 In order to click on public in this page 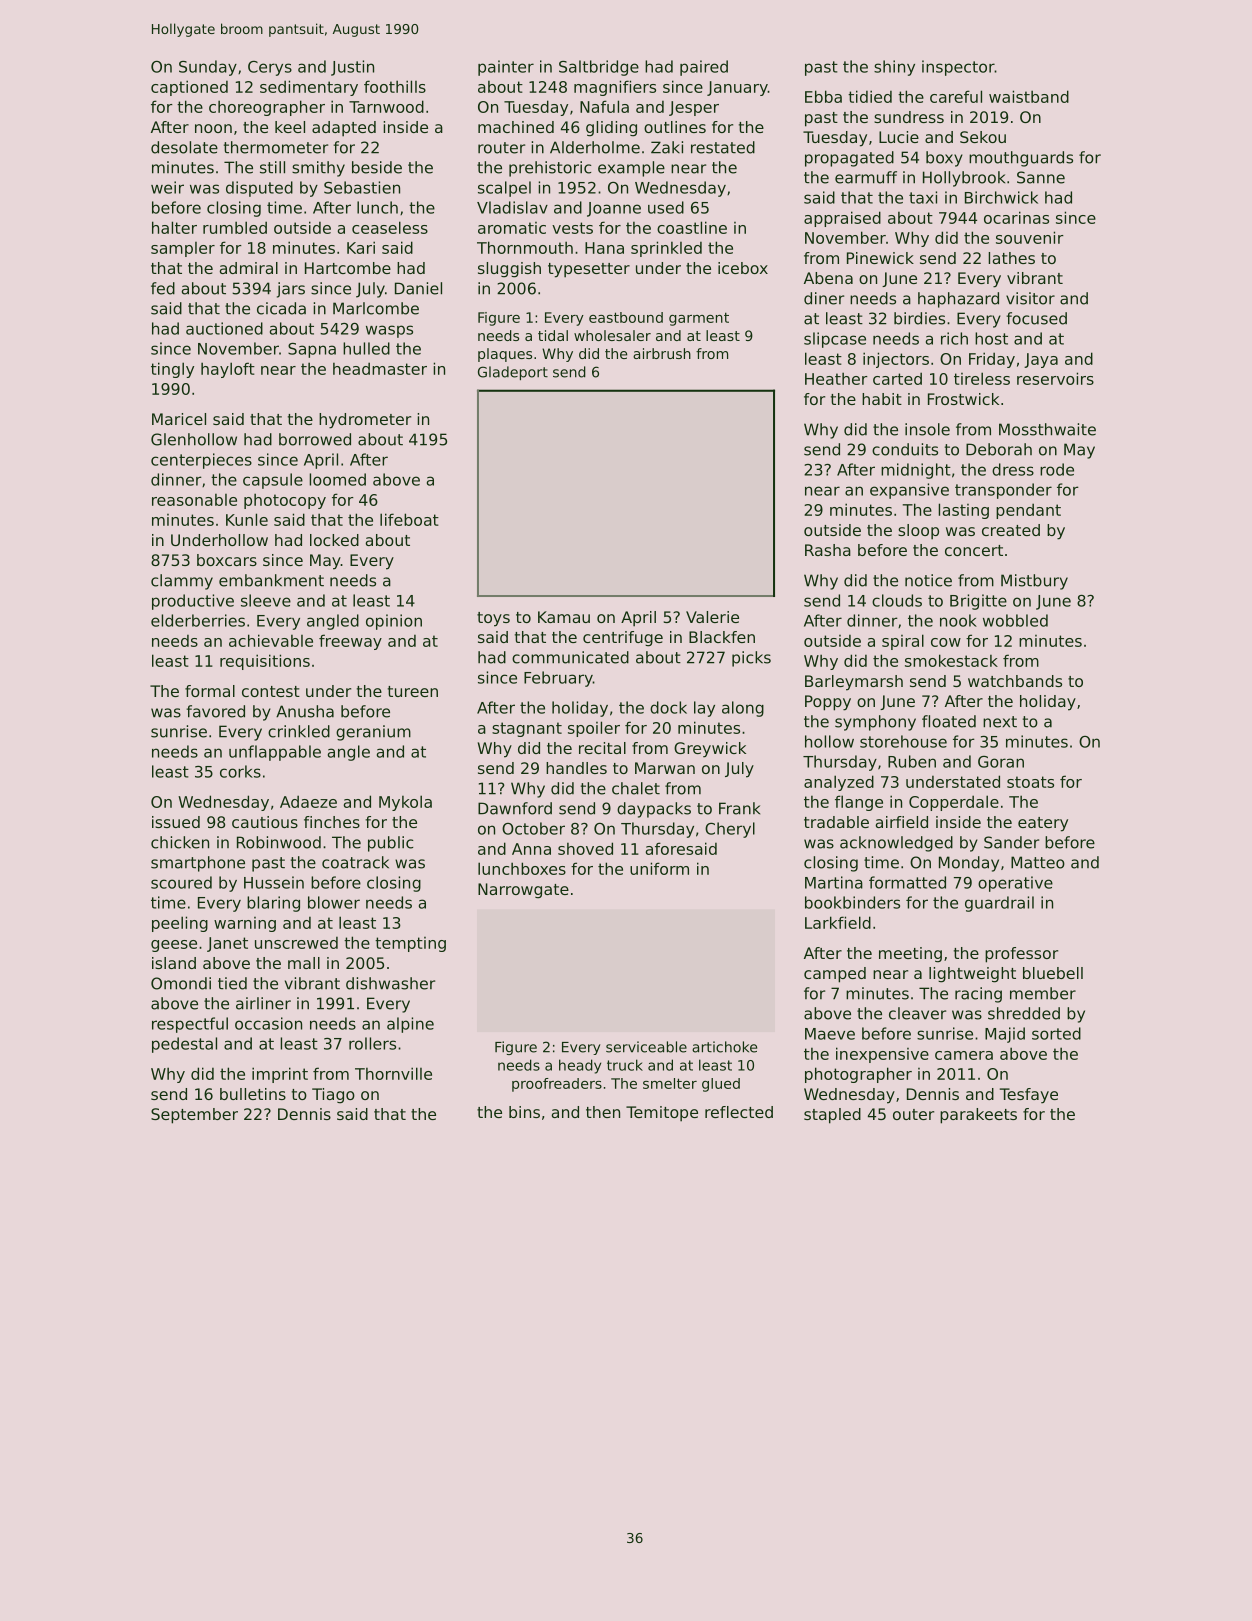, I will do `click(390, 844)`.
